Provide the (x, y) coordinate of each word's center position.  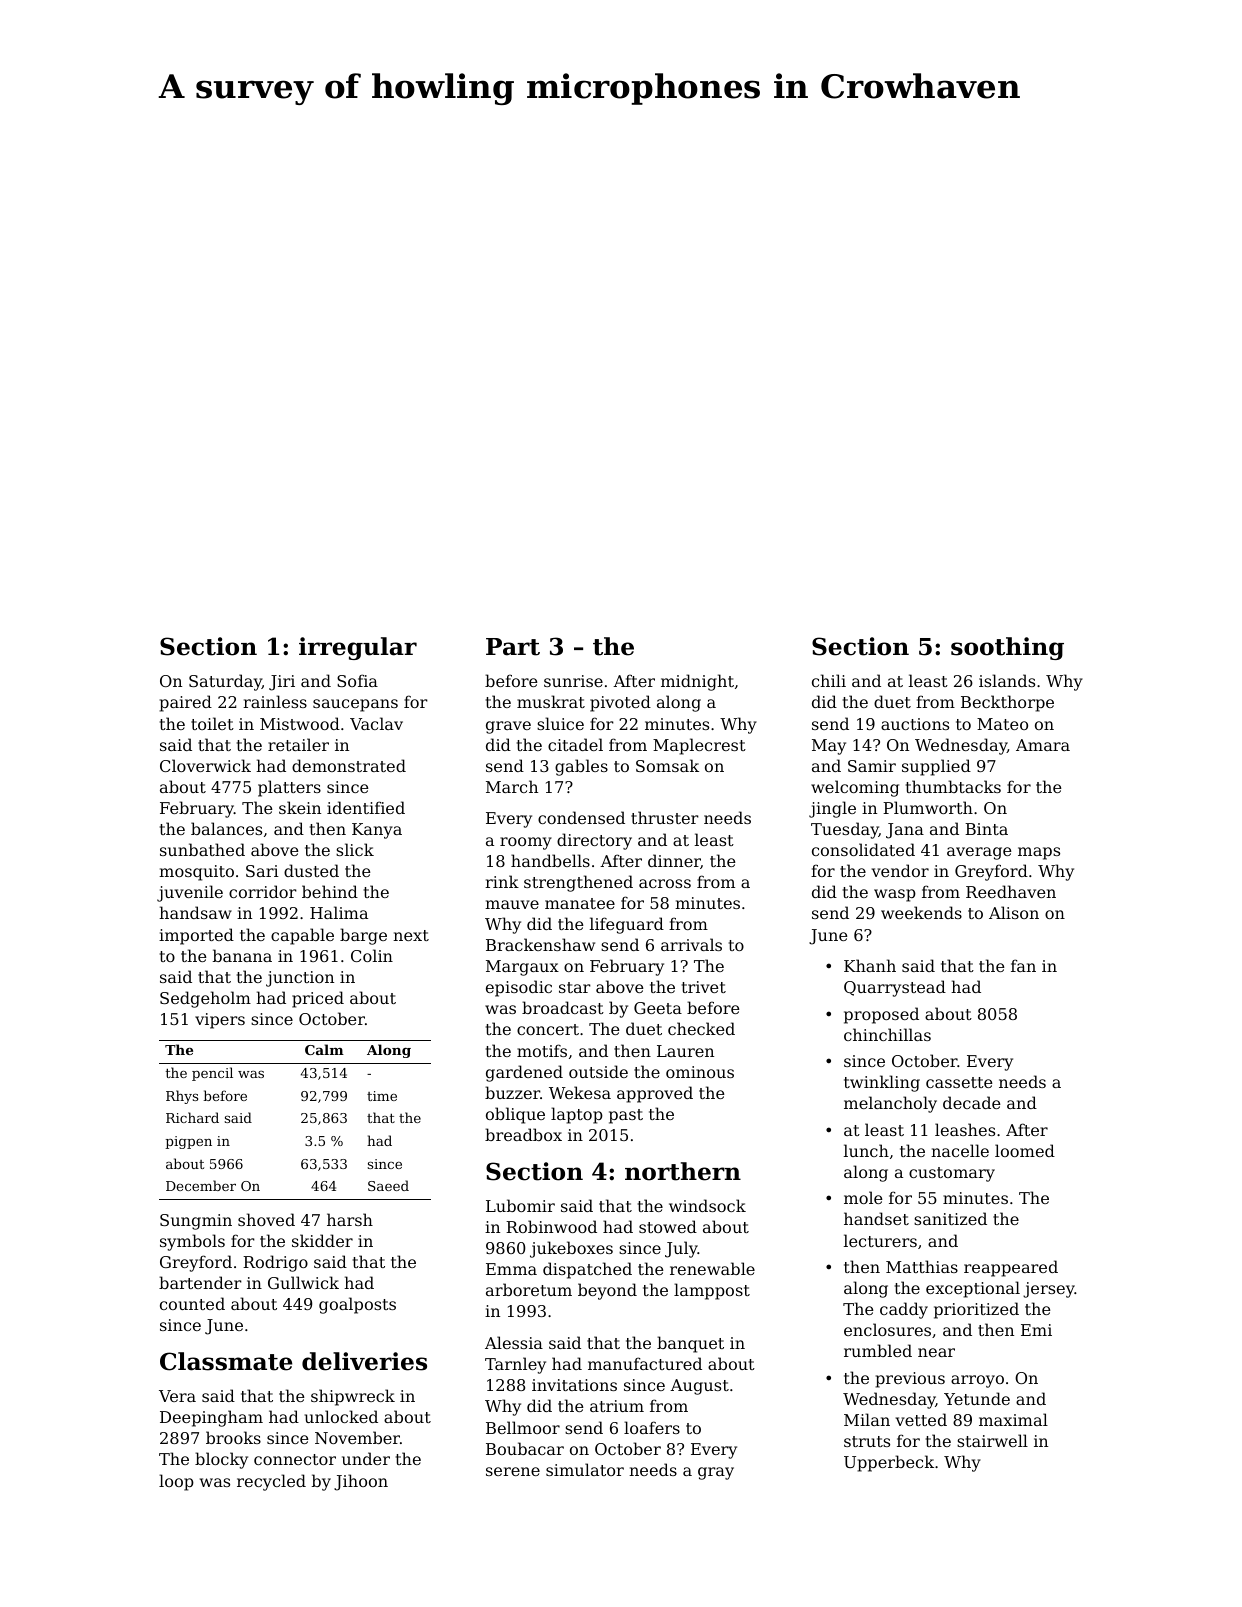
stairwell (992, 1440)
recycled (271, 1482)
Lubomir (520, 1205)
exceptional (973, 1289)
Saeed (388, 1185)
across (665, 883)
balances (226, 828)
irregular (358, 648)
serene (513, 1471)
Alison (1014, 912)
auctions (915, 724)
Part (513, 647)
